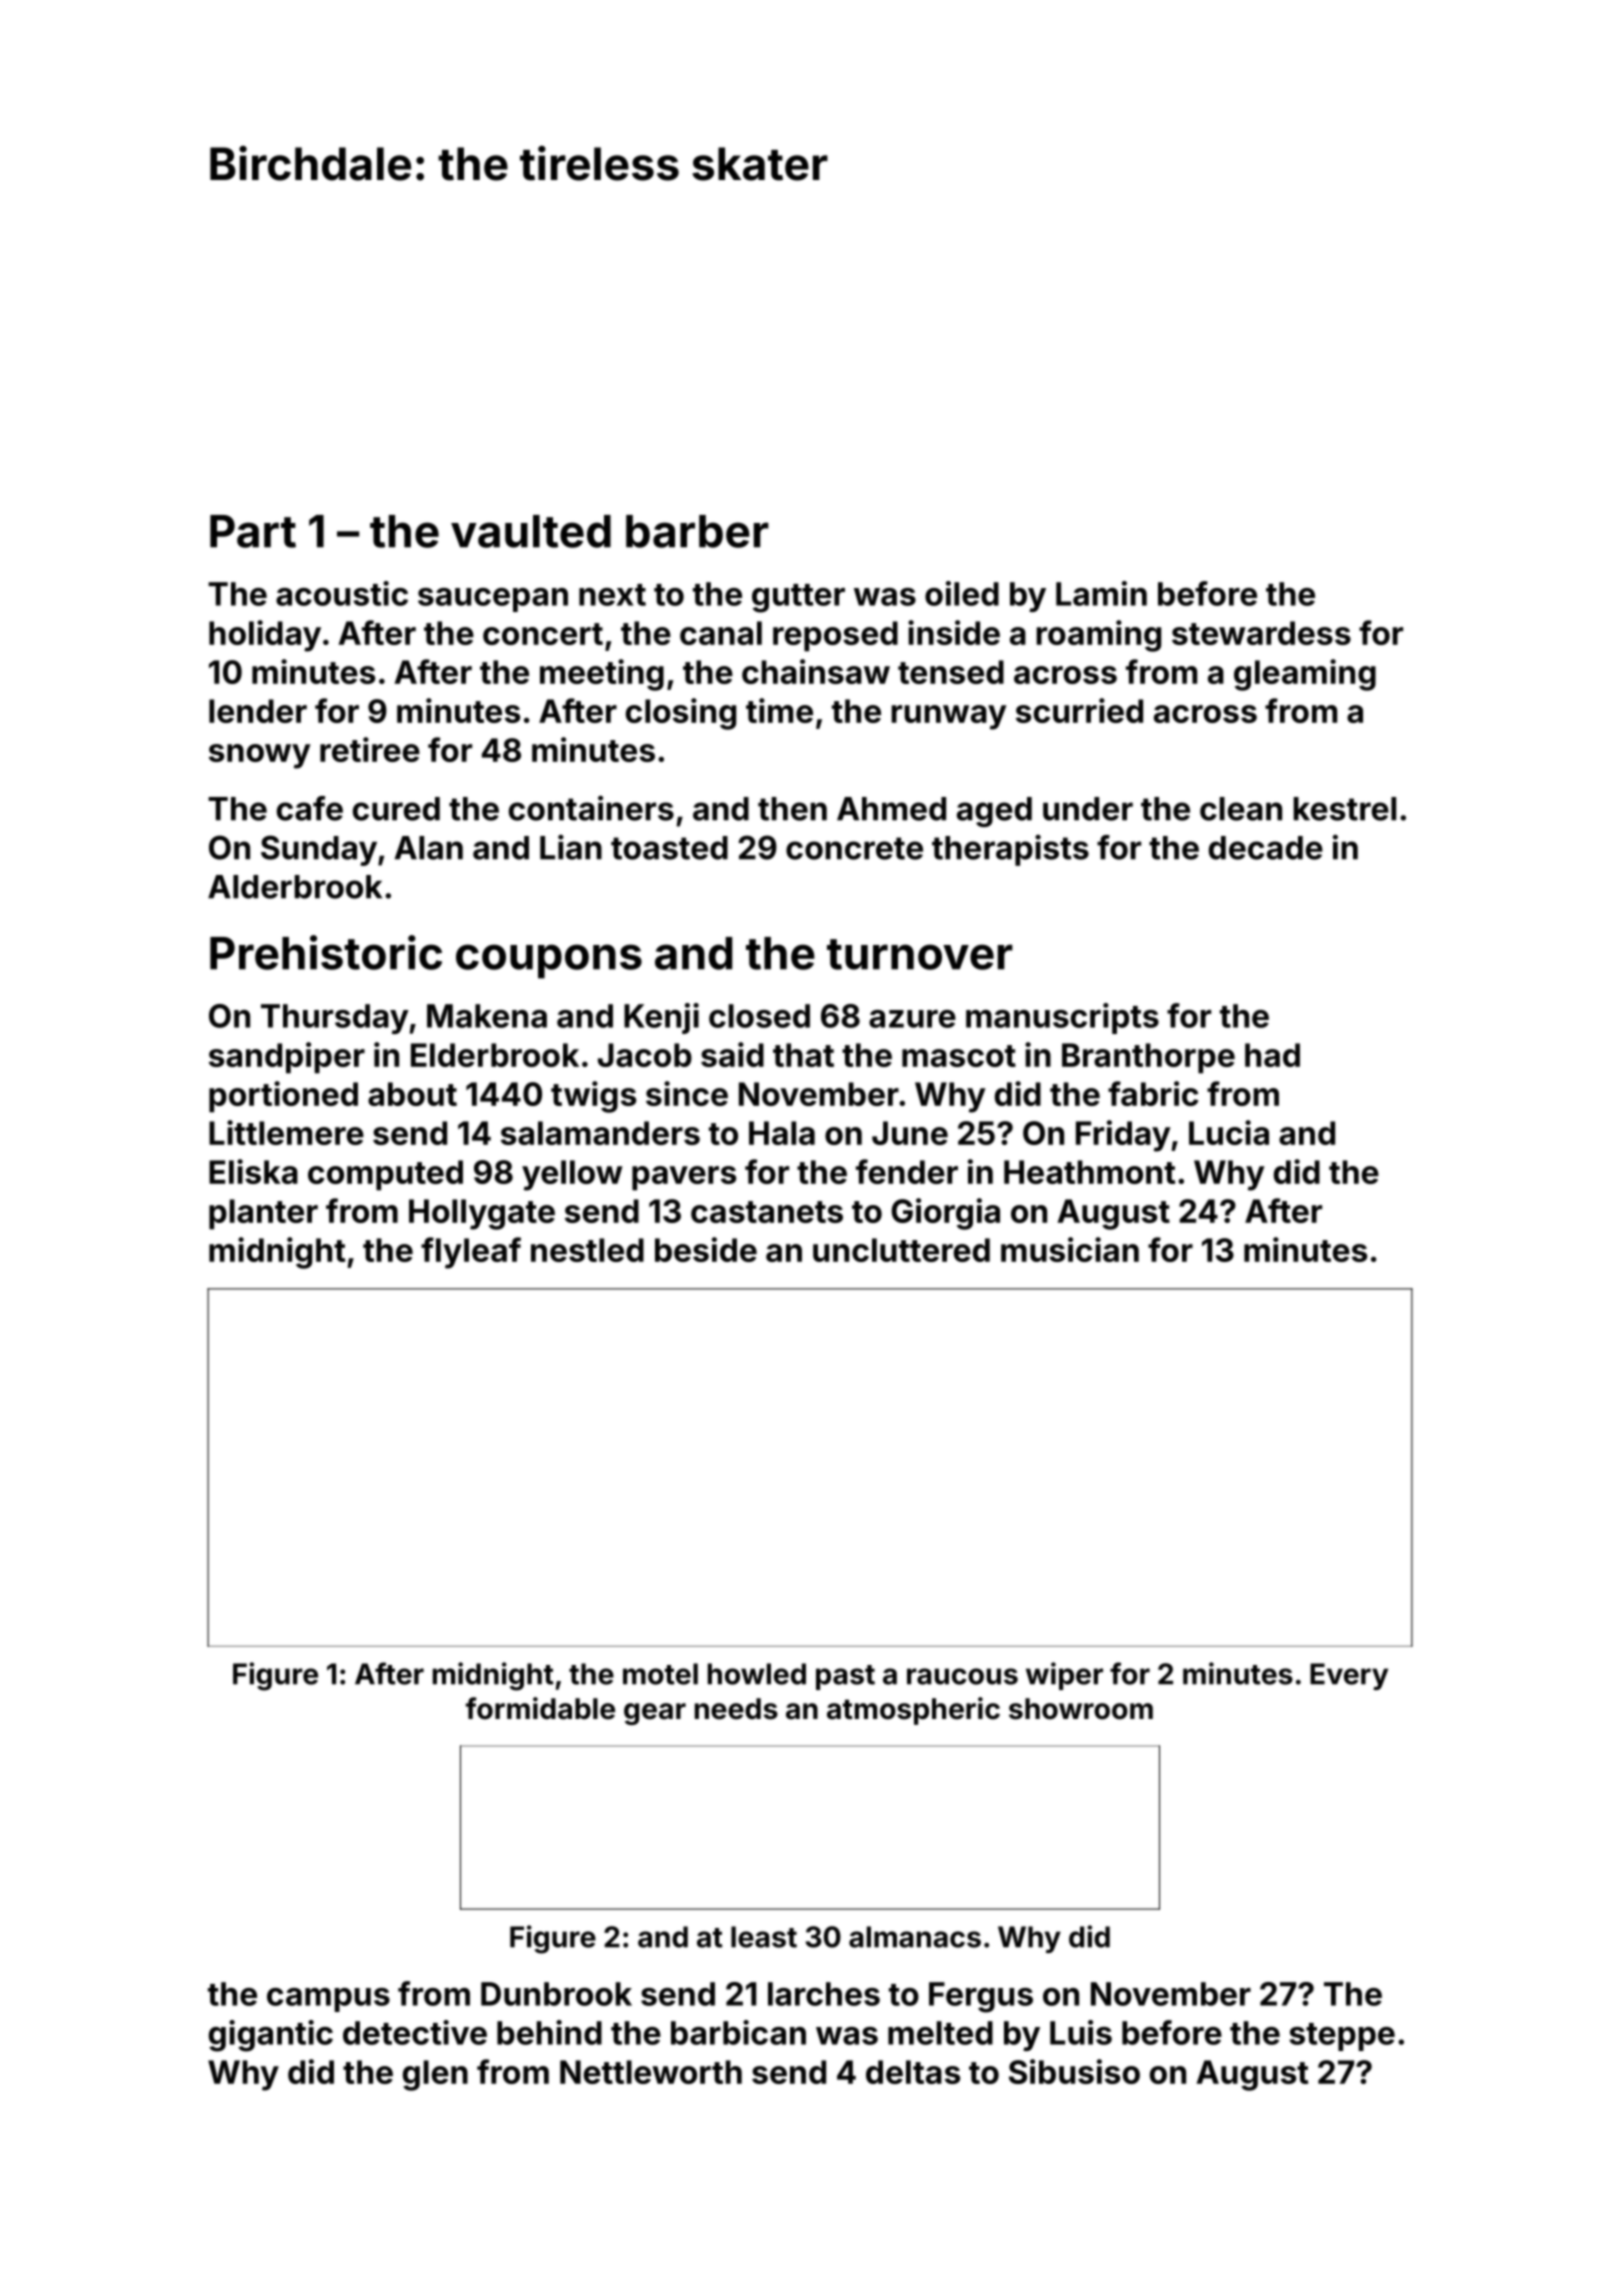 The width and height of the screenshot is (1620, 2292). I want to click on raucous, so click(962, 1676).
